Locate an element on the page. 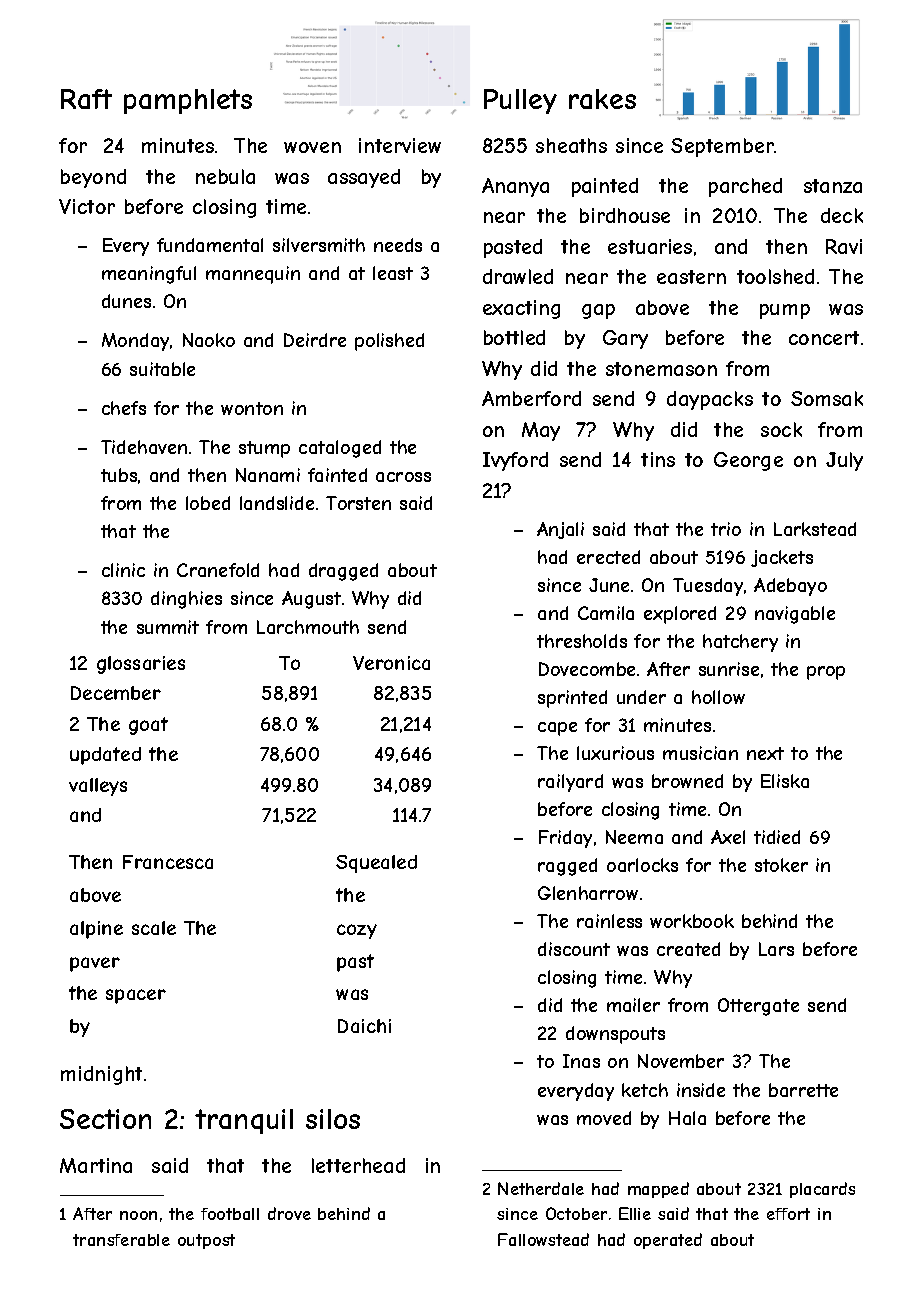 The width and height of the page is (924, 1314). Camila is located at coordinates (606, 613).
